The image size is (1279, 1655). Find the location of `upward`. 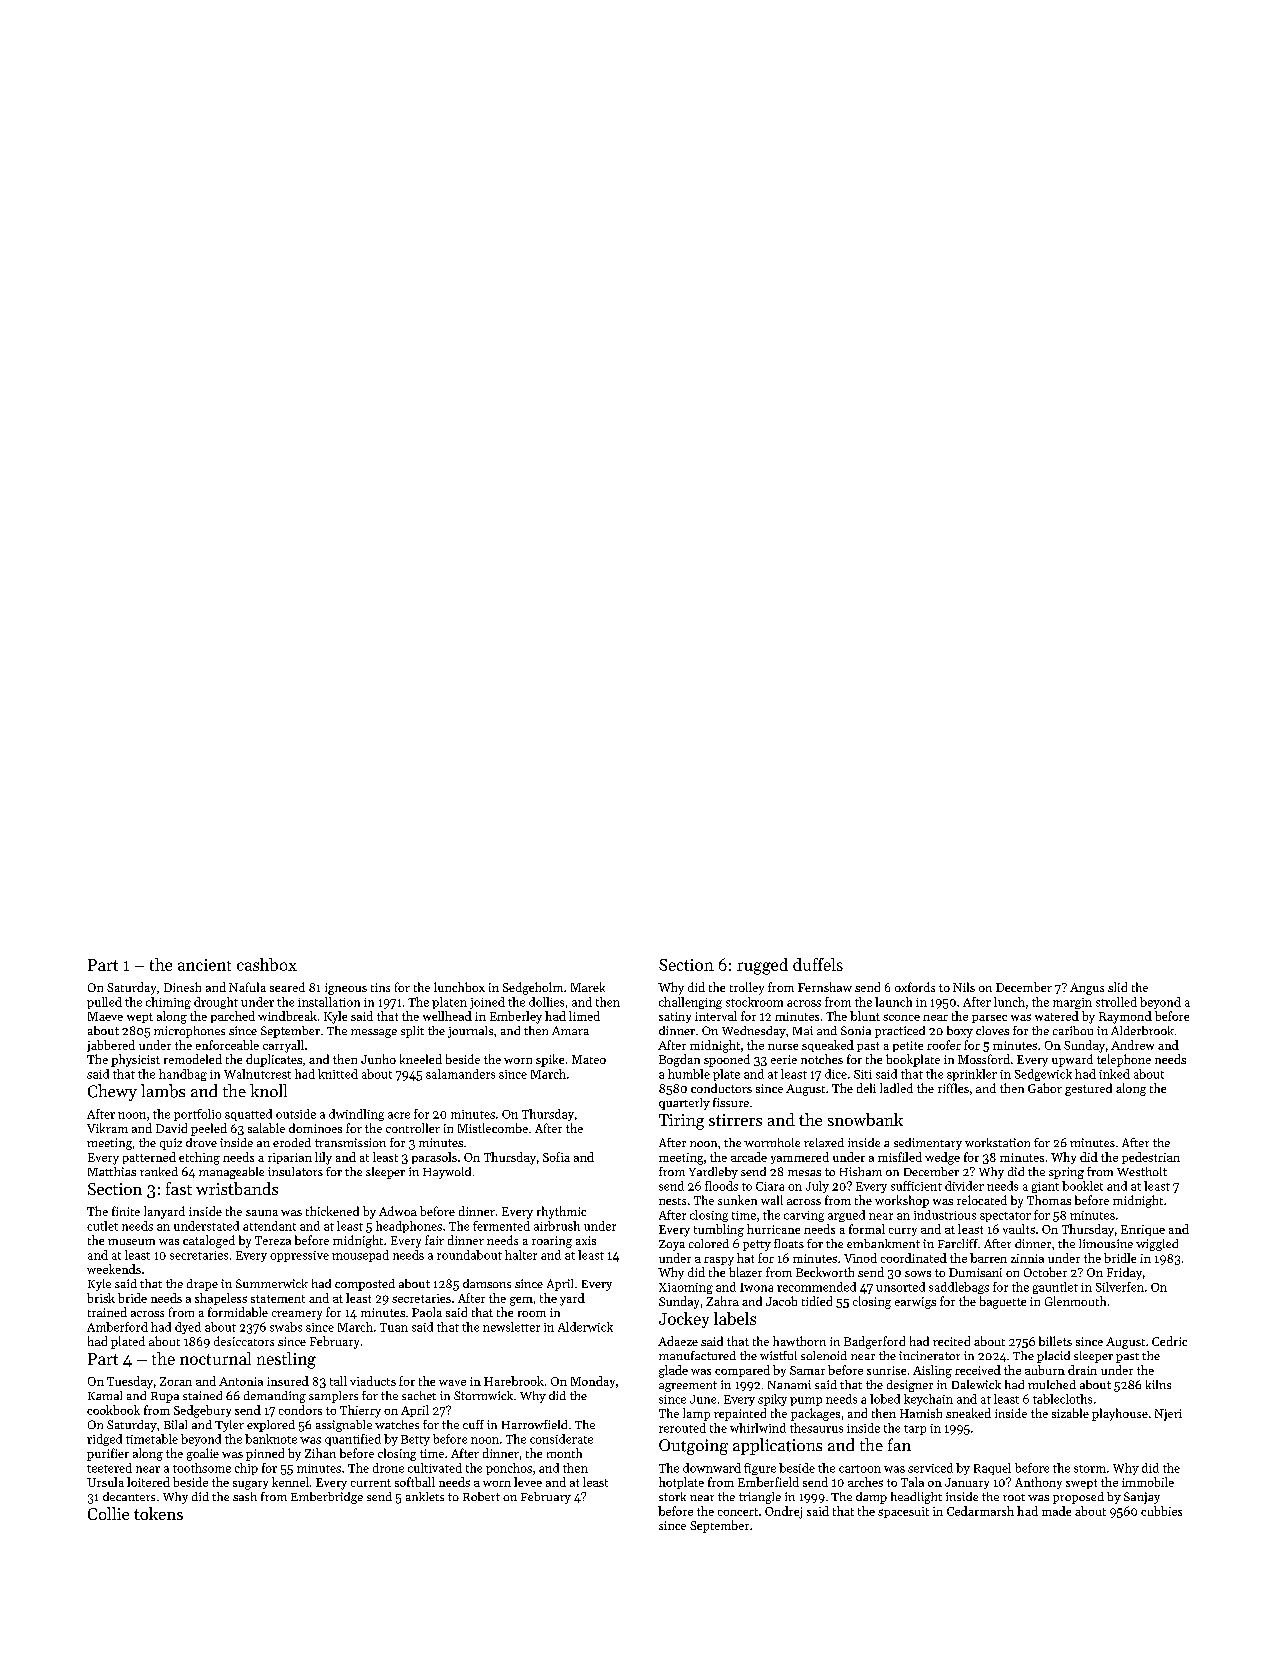

upward is located at coordinates (1072, 1060).
